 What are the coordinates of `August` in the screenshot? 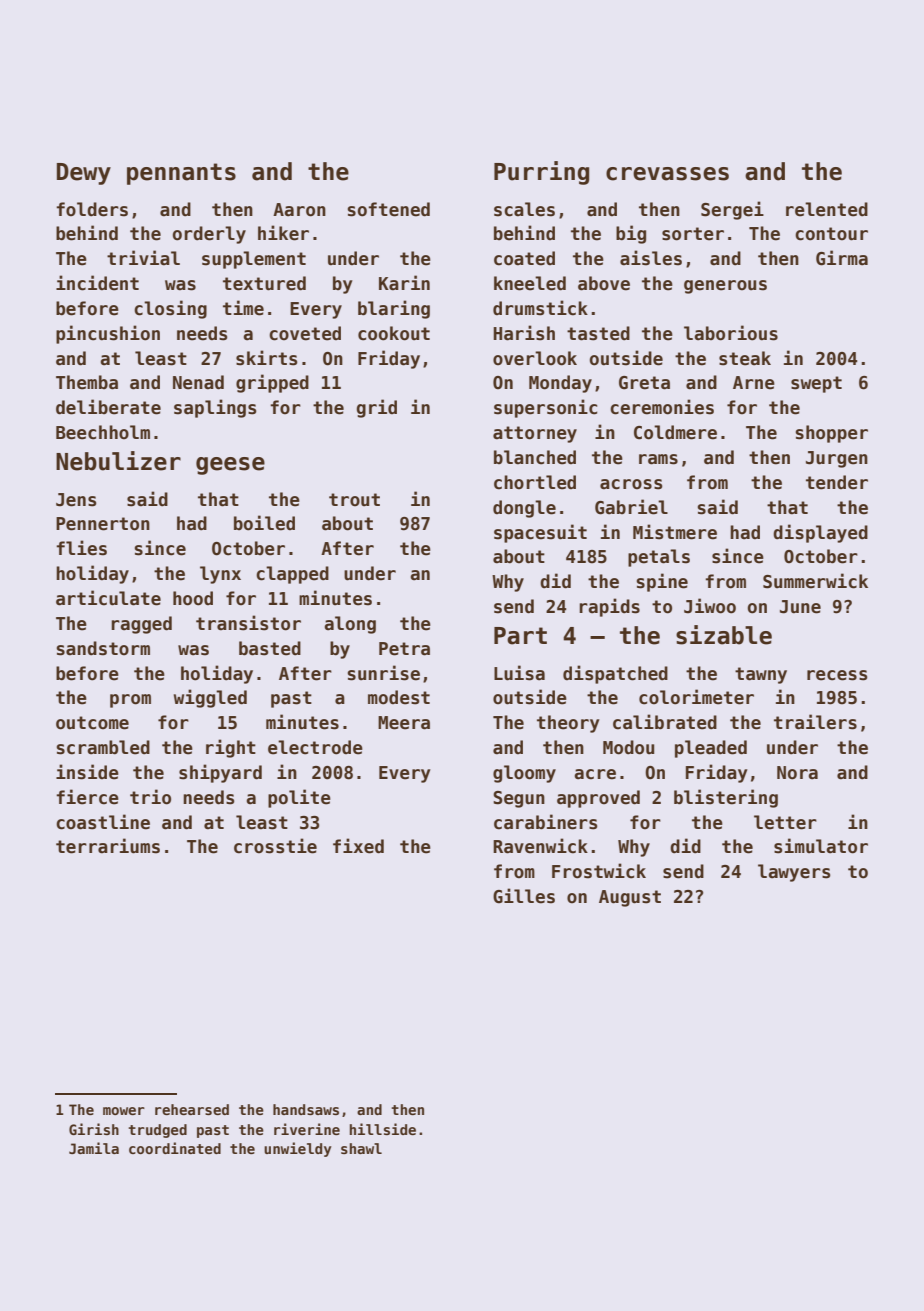 It's located at (630, 898).
